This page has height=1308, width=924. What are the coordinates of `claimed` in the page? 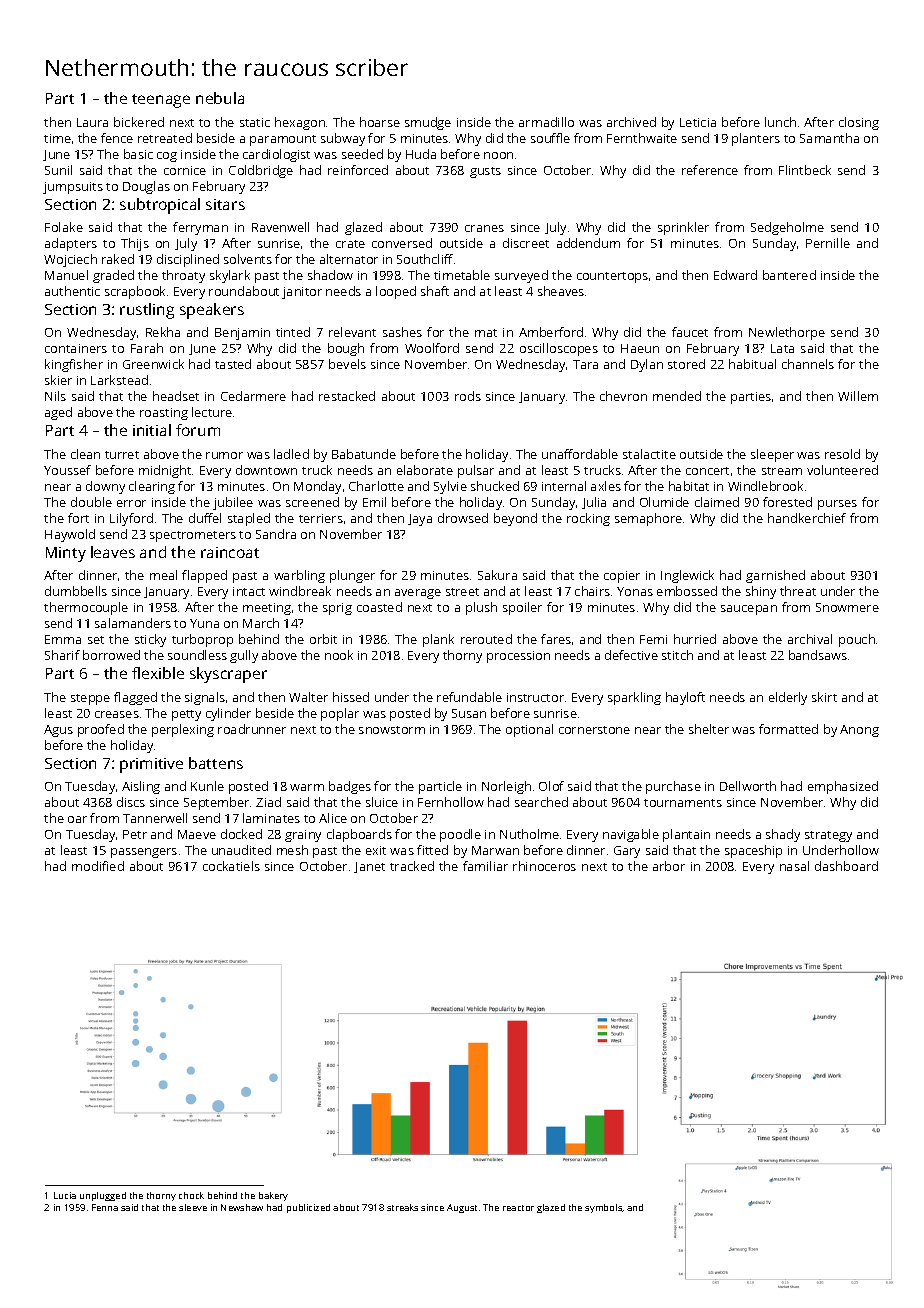 It's located at (717, 502).
